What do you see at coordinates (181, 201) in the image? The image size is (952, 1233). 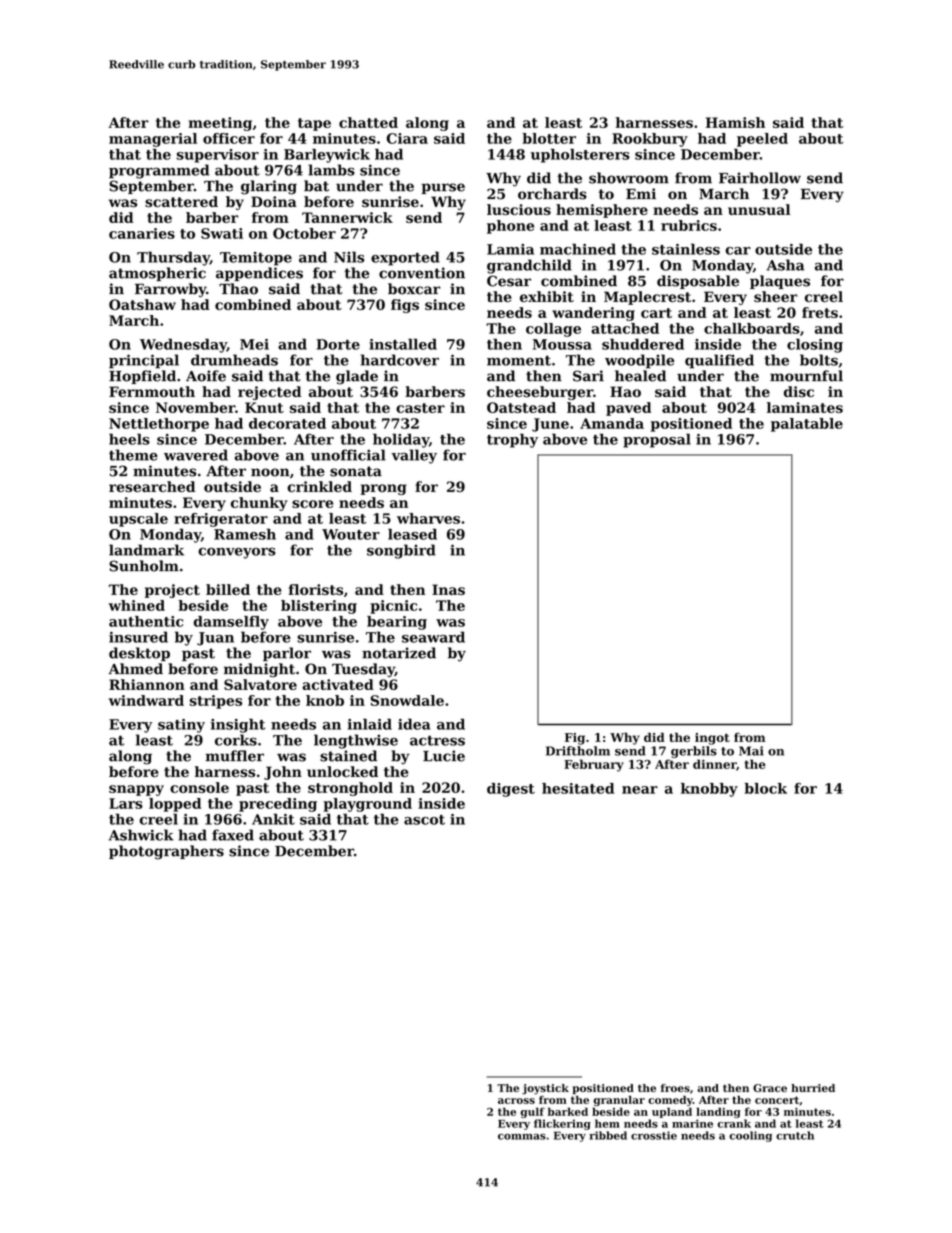 I see `scattered` at bounding box center [181, 201].
